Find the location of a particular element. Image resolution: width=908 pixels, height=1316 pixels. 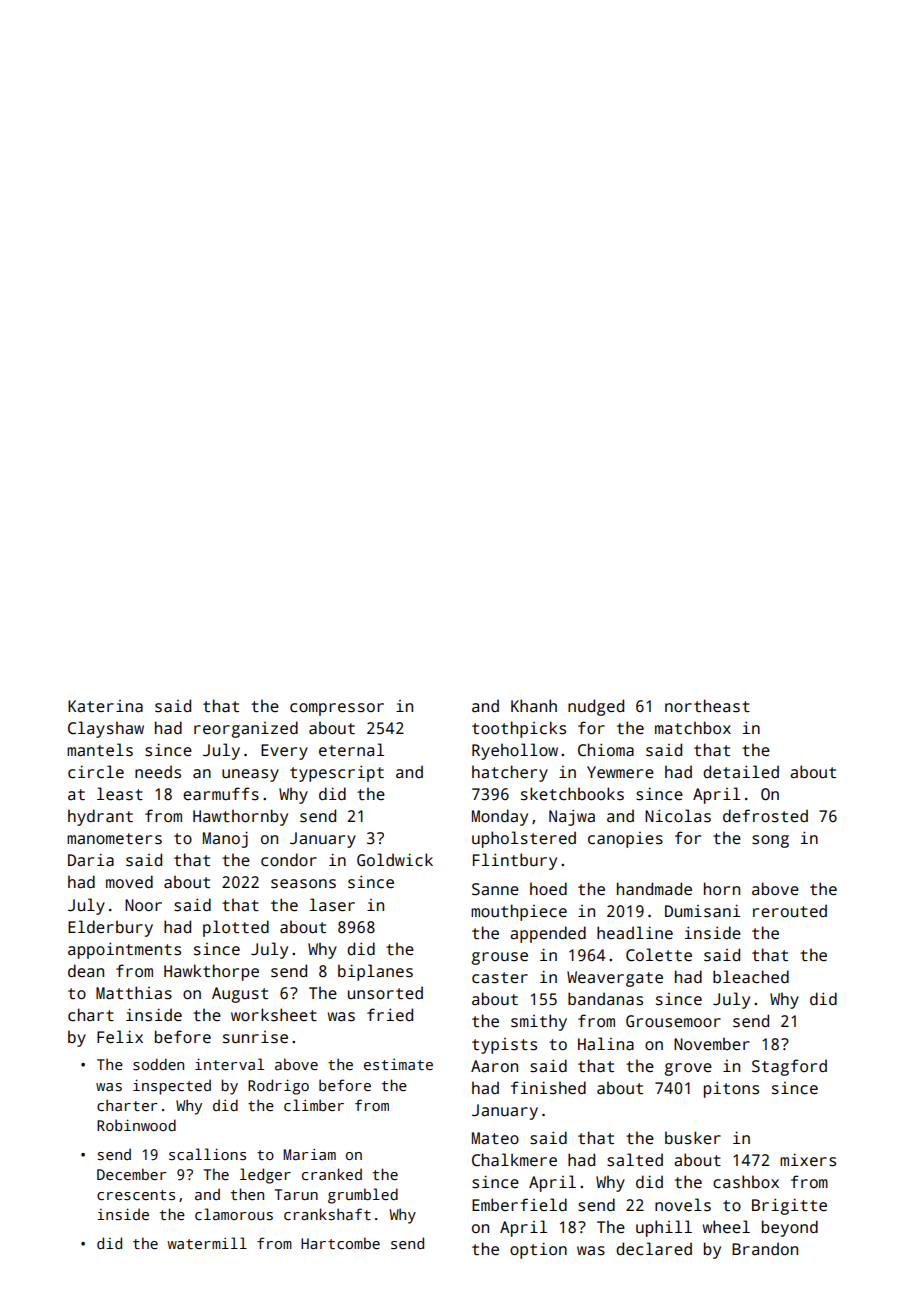

fried is located at coordinates (390, 1014).
